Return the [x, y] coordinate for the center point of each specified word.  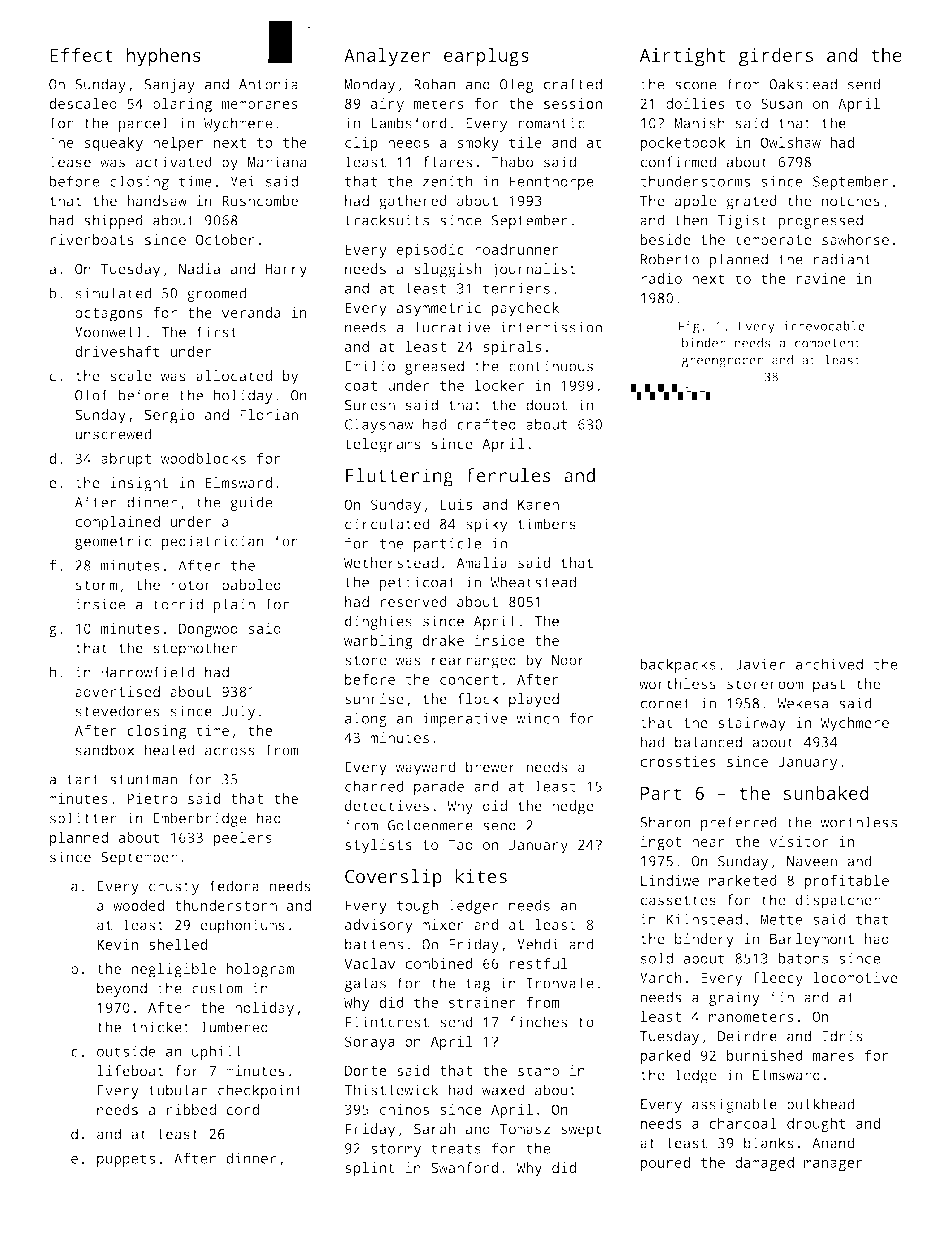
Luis [456, 504]
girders [776, 57]
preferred [739, 823]
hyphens [164, 57]
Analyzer [387, 57]
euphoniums [242, 926]
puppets [126, 1160]
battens [374, 944]
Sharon [665, 822]
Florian [269, 414]
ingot [661, 843]
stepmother [195, 649]
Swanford [465, 1167]
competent [828, 345]
